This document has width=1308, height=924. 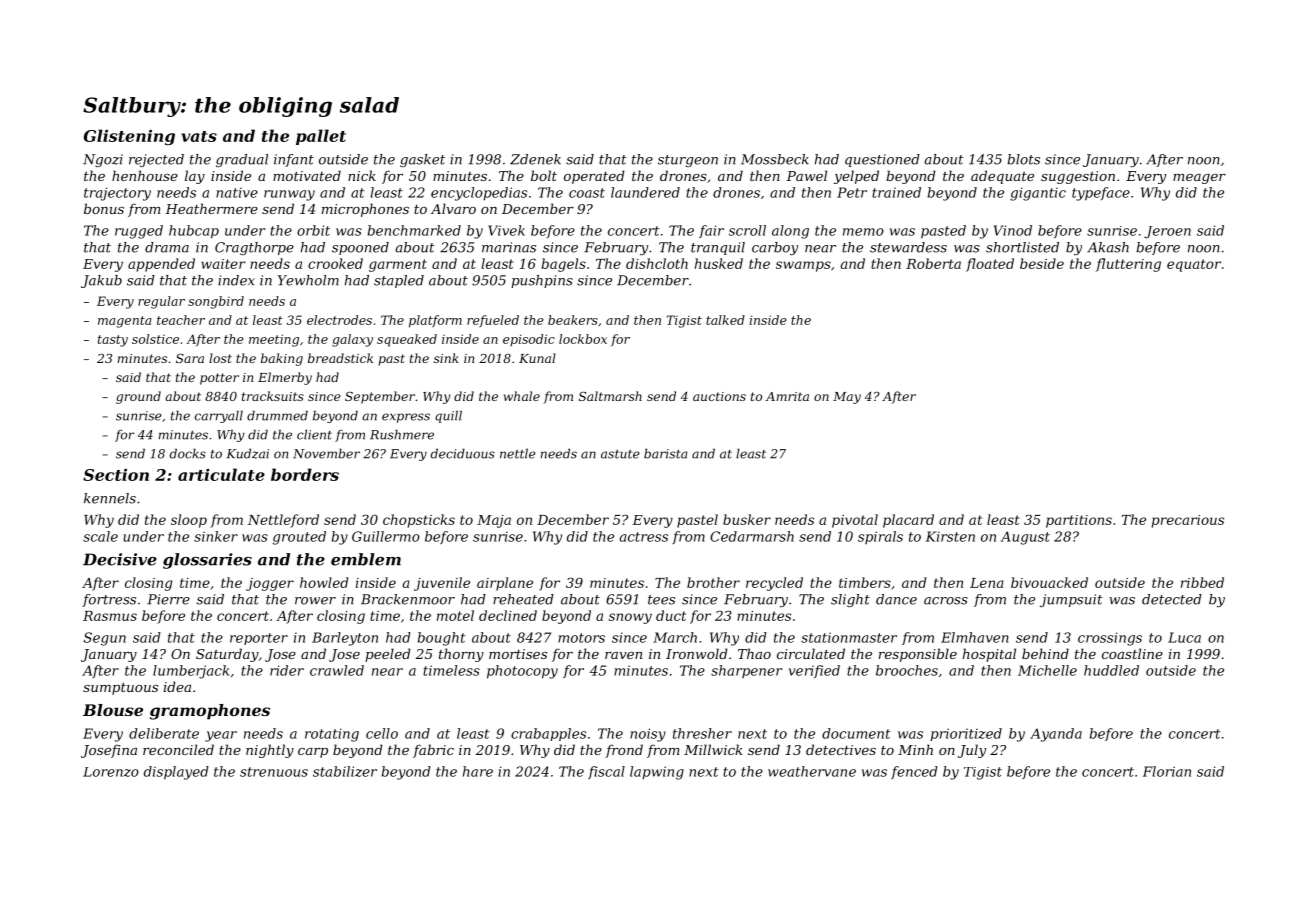 I want to click on Ayanda, so click(x=1056, y=735).
